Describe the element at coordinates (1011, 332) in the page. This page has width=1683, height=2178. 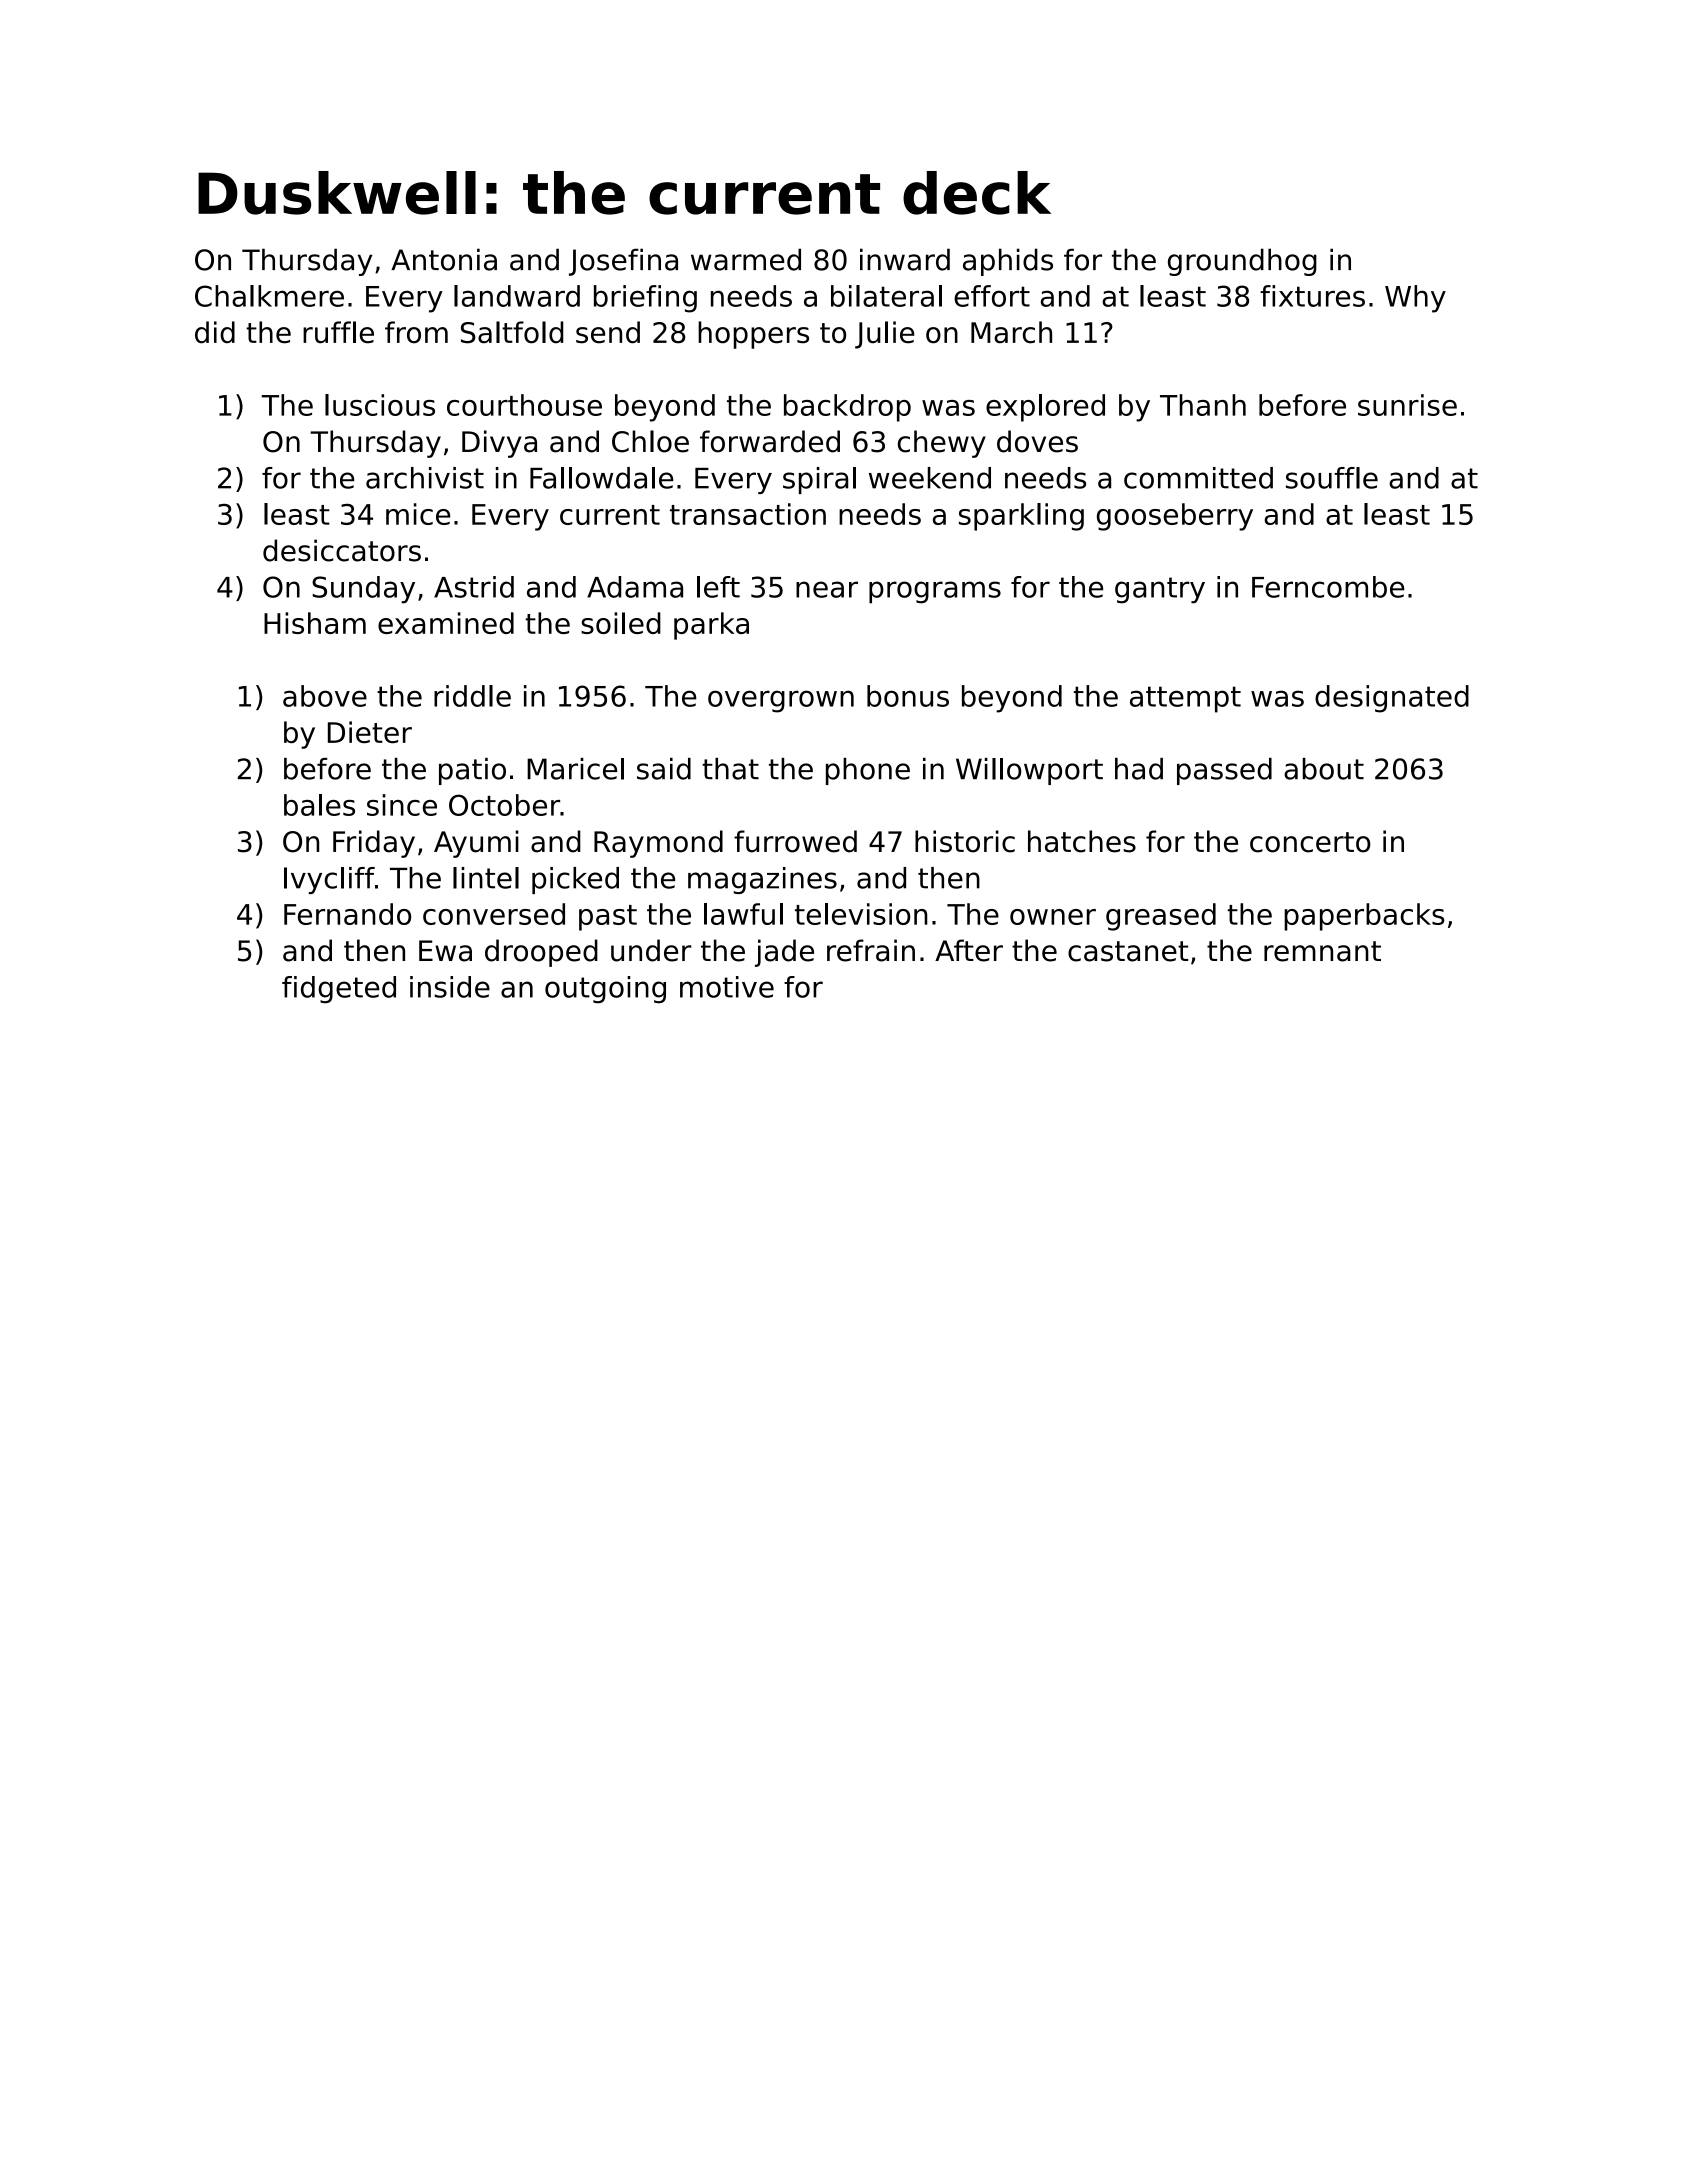
I see `March` at that location.
